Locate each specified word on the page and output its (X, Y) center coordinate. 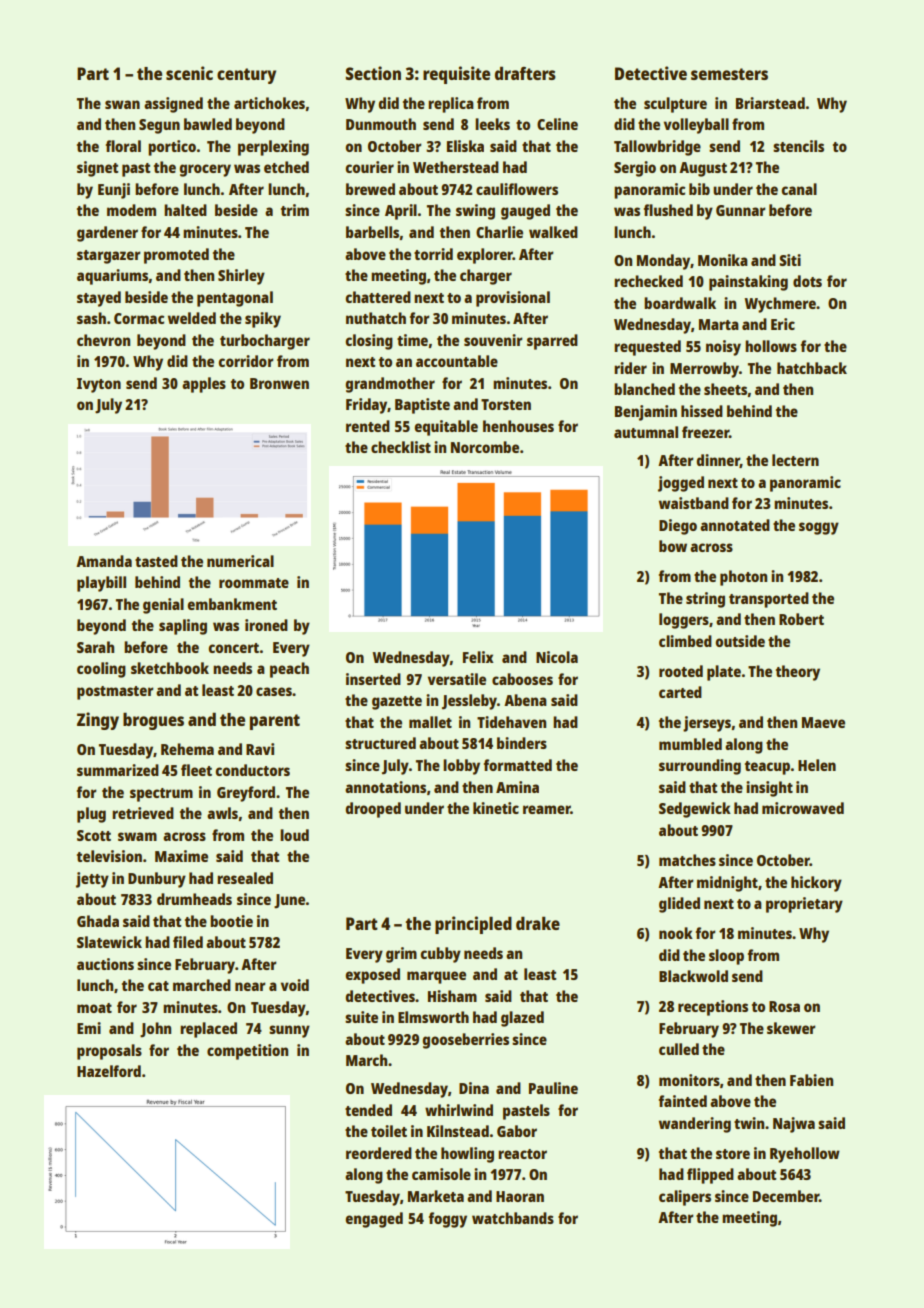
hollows (771, 346)
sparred (552, 342)
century (246, 76)
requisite (456, 75)
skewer (791, 1028)
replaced (208, 1030)
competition (247, 1052)
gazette (397, 703)
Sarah (95, 647)
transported (769, 600)
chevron (103, 340)
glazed (522, 1019)
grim (401, 955)
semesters (729, 74)
